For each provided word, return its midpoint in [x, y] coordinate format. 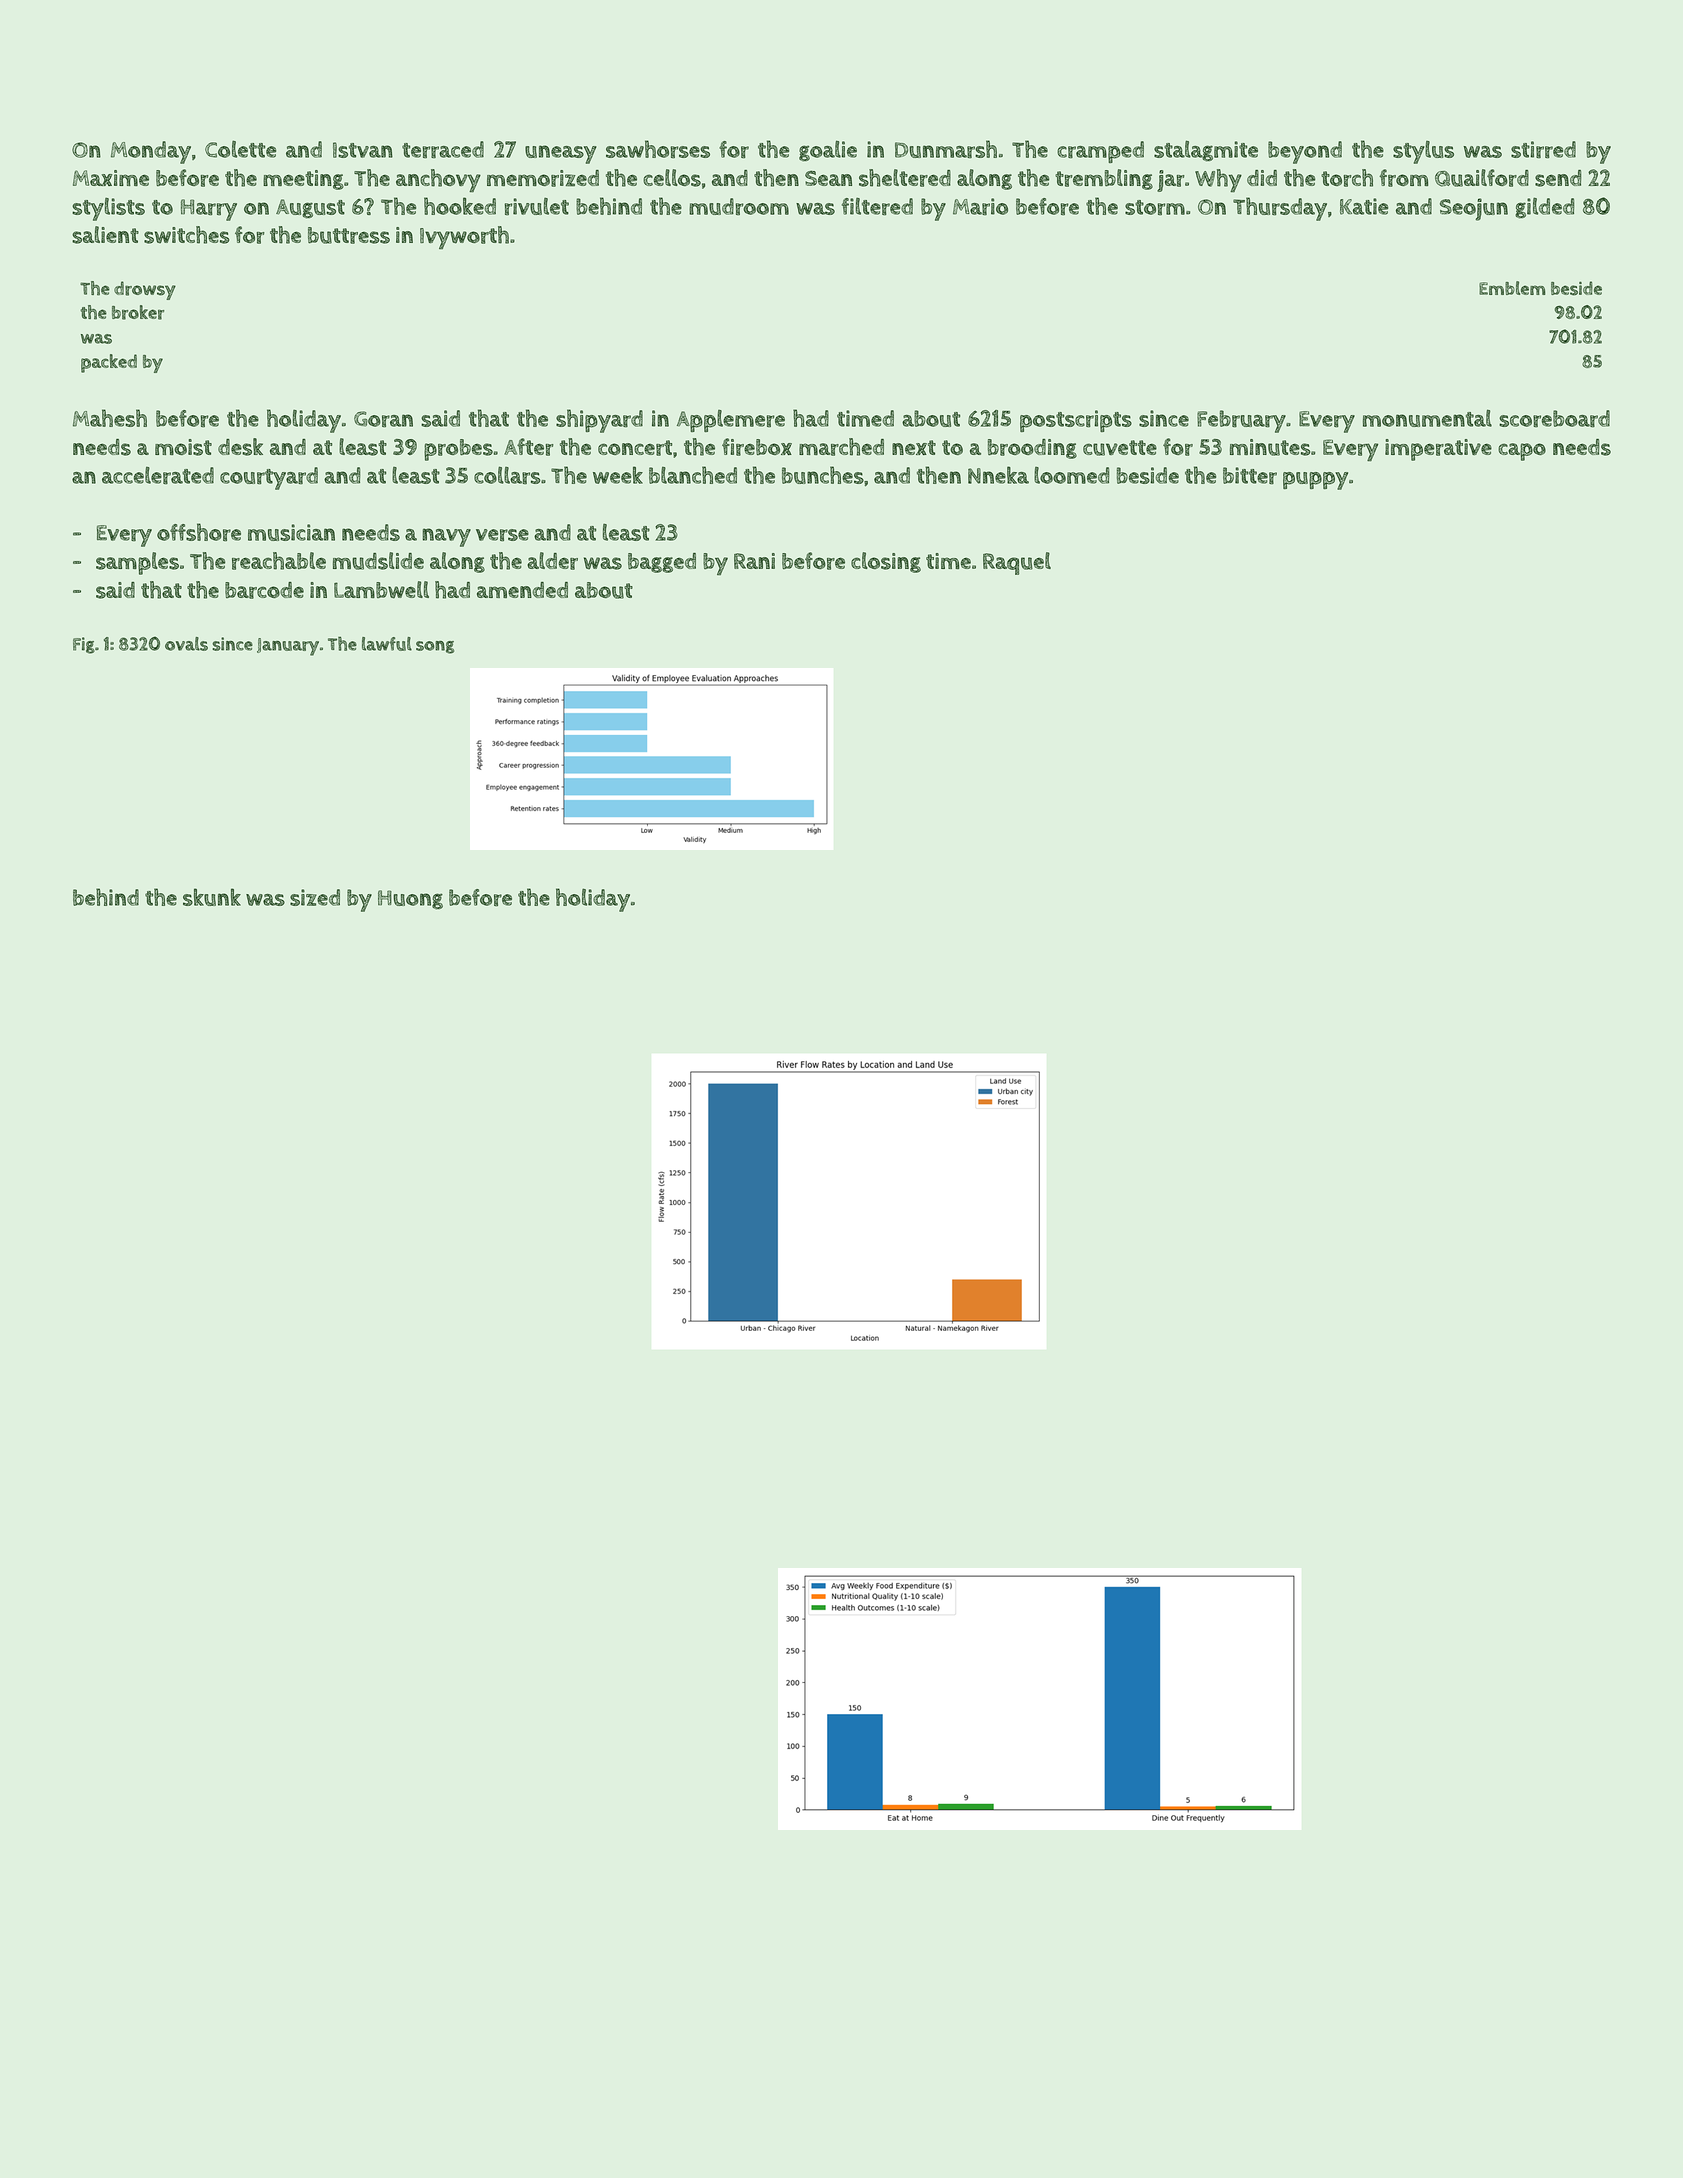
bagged [662, 563]
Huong [410, 900]
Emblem [1512, 288]
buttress [349, 235]
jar [1170, 181]
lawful [387, 644]
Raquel [1017, 563]
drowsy [145, 290]
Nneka [998, 475]
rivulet [537, 206]
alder [552, 561]
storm [1155, 207]
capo [1522, 452]
